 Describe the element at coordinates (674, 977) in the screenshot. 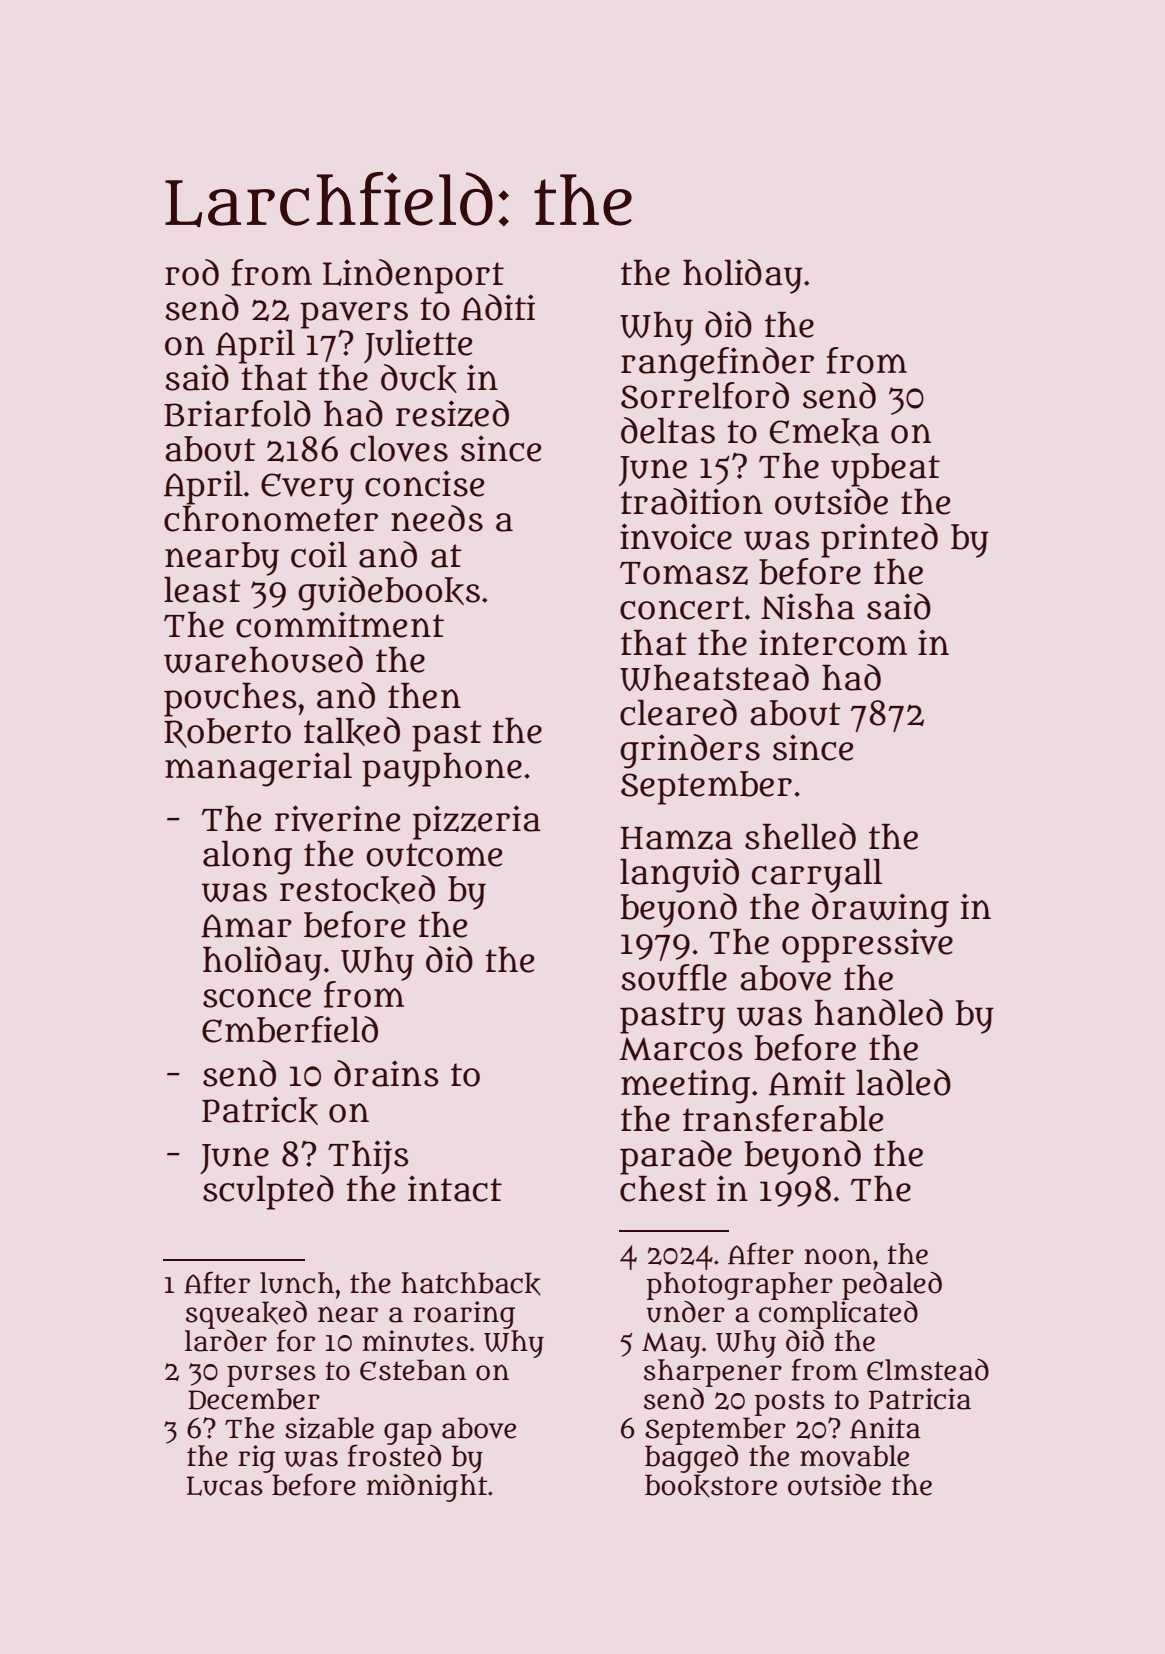

I see `souffle` at that location.
